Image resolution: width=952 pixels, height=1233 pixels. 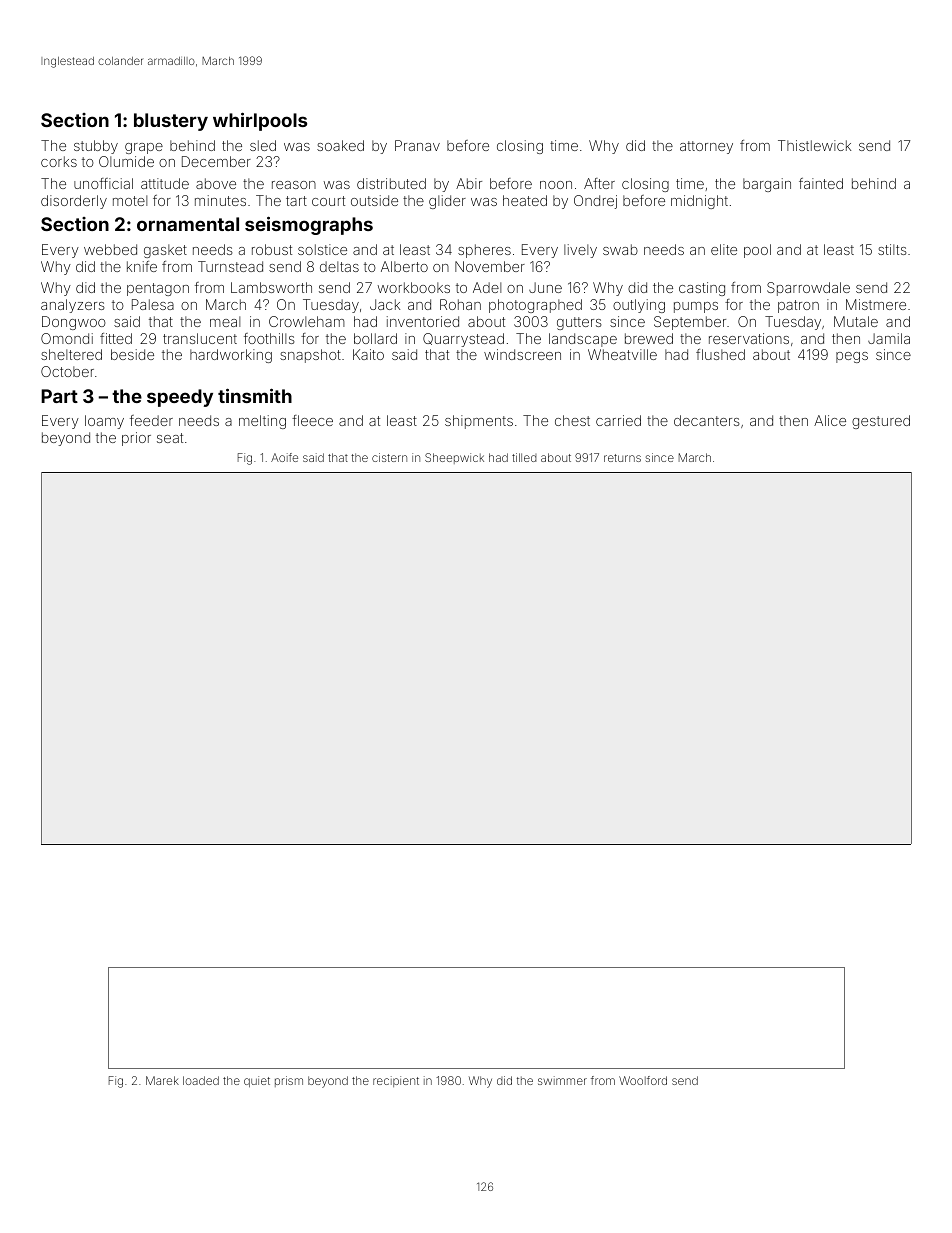 What do you see at coordinates (162, 1080) in the screenshot?
I see `Marek` at bounding box center [162, 1080].
